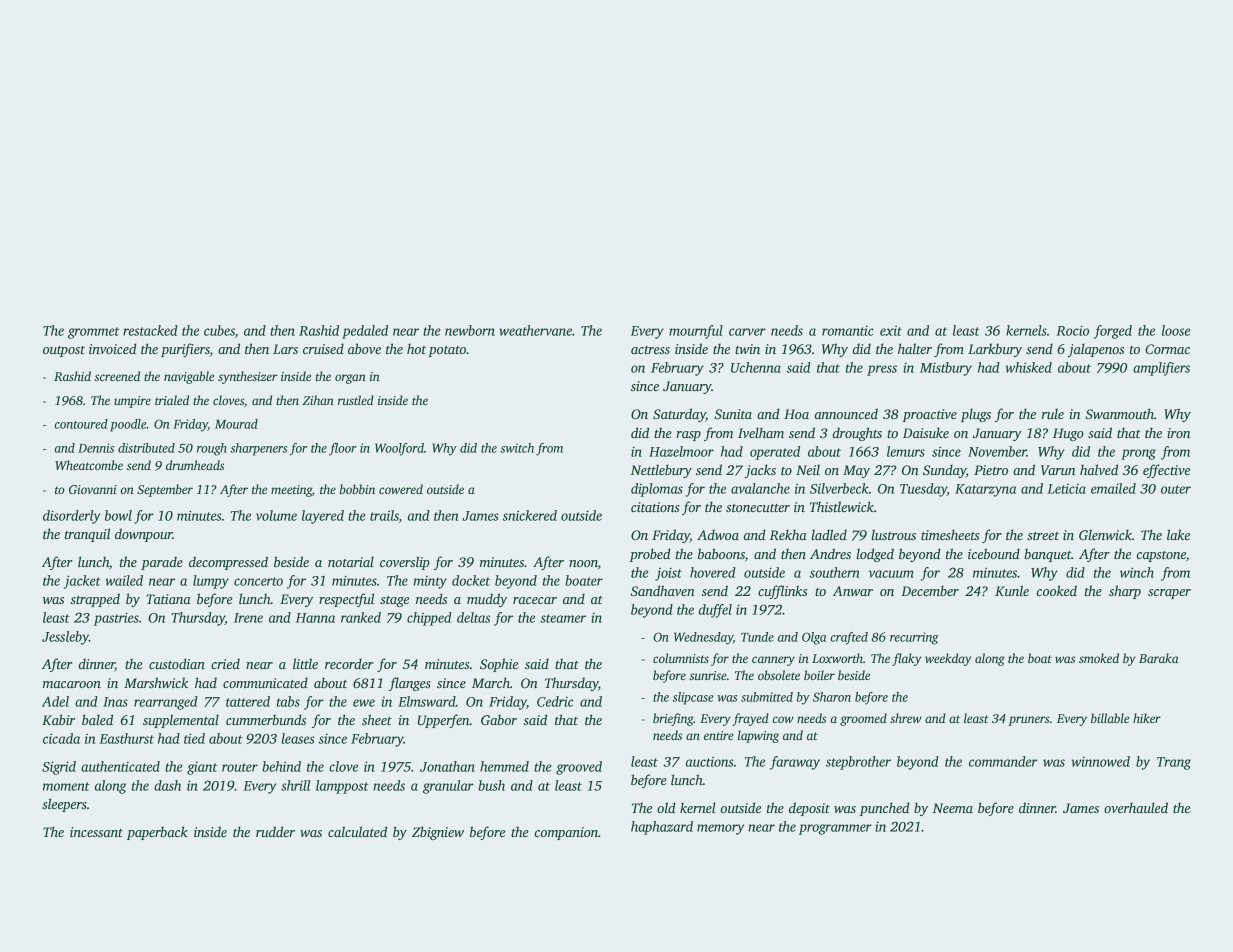 The height and width of the page is (952, 1233). I want to click on volume, so click(276, 515).
